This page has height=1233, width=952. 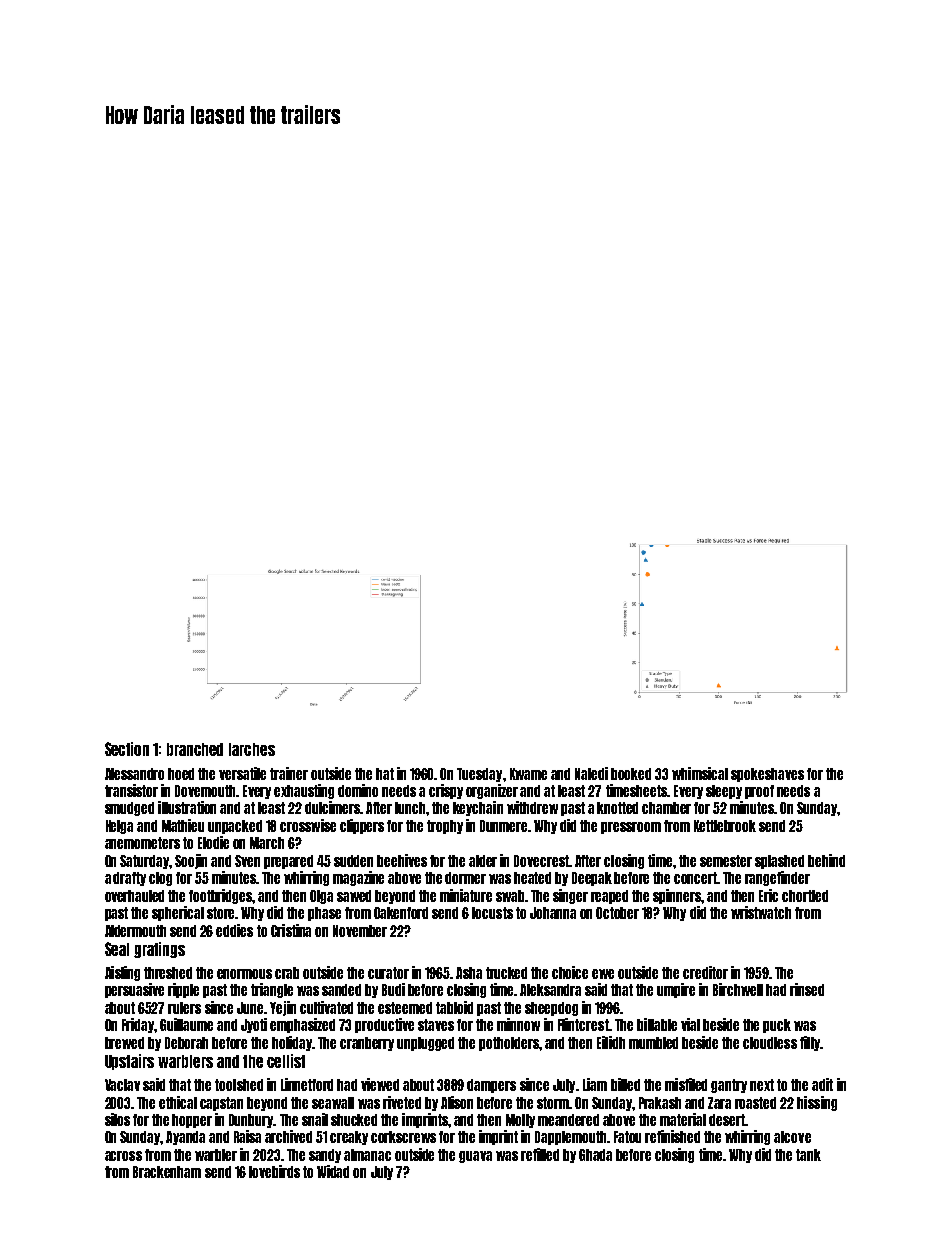 What do you see at coordinates (591, 773) in the page?
I see `Naledi` at bounding box center [591, 773].
